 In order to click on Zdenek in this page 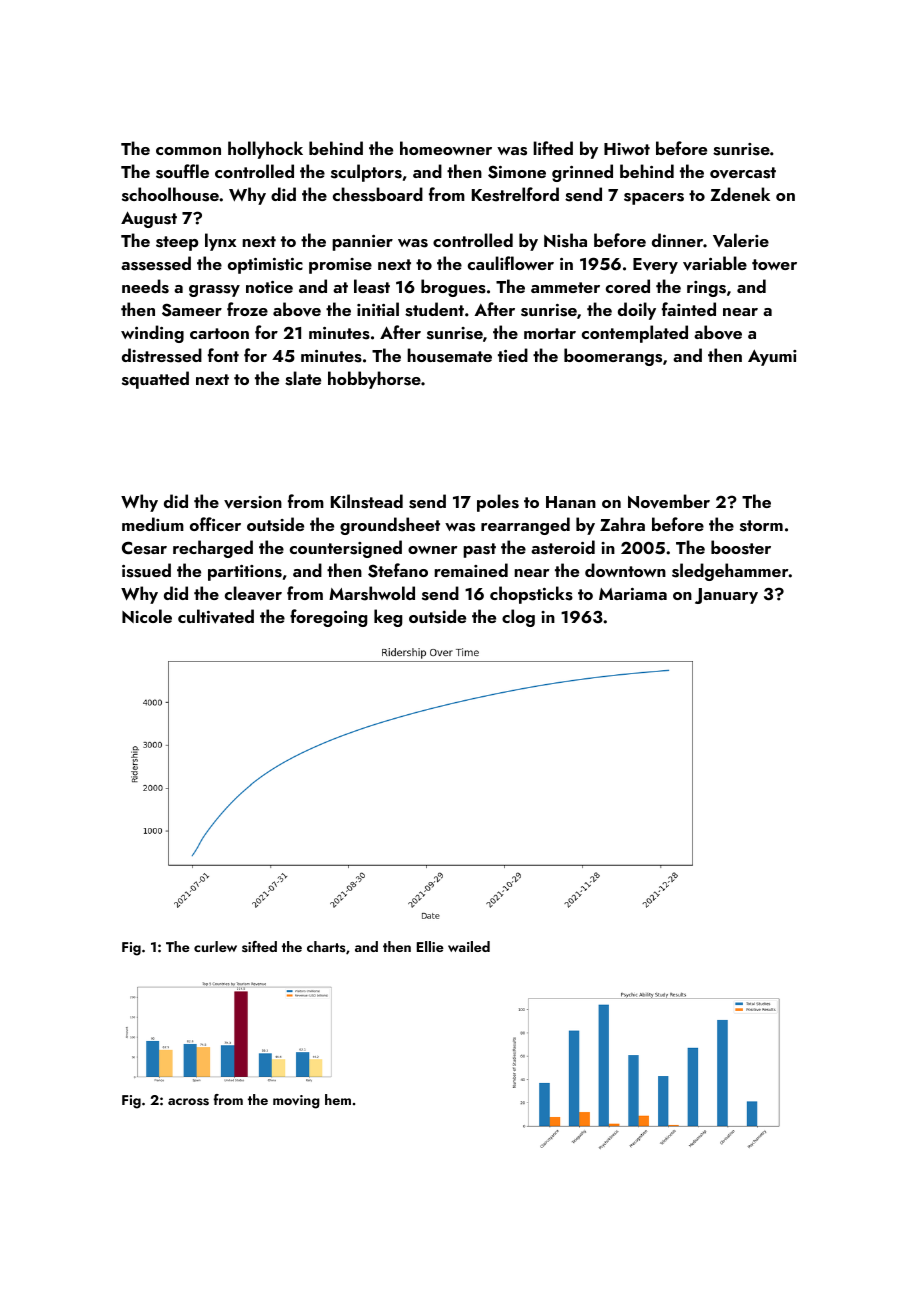, I will do `click(740, 194)`.
